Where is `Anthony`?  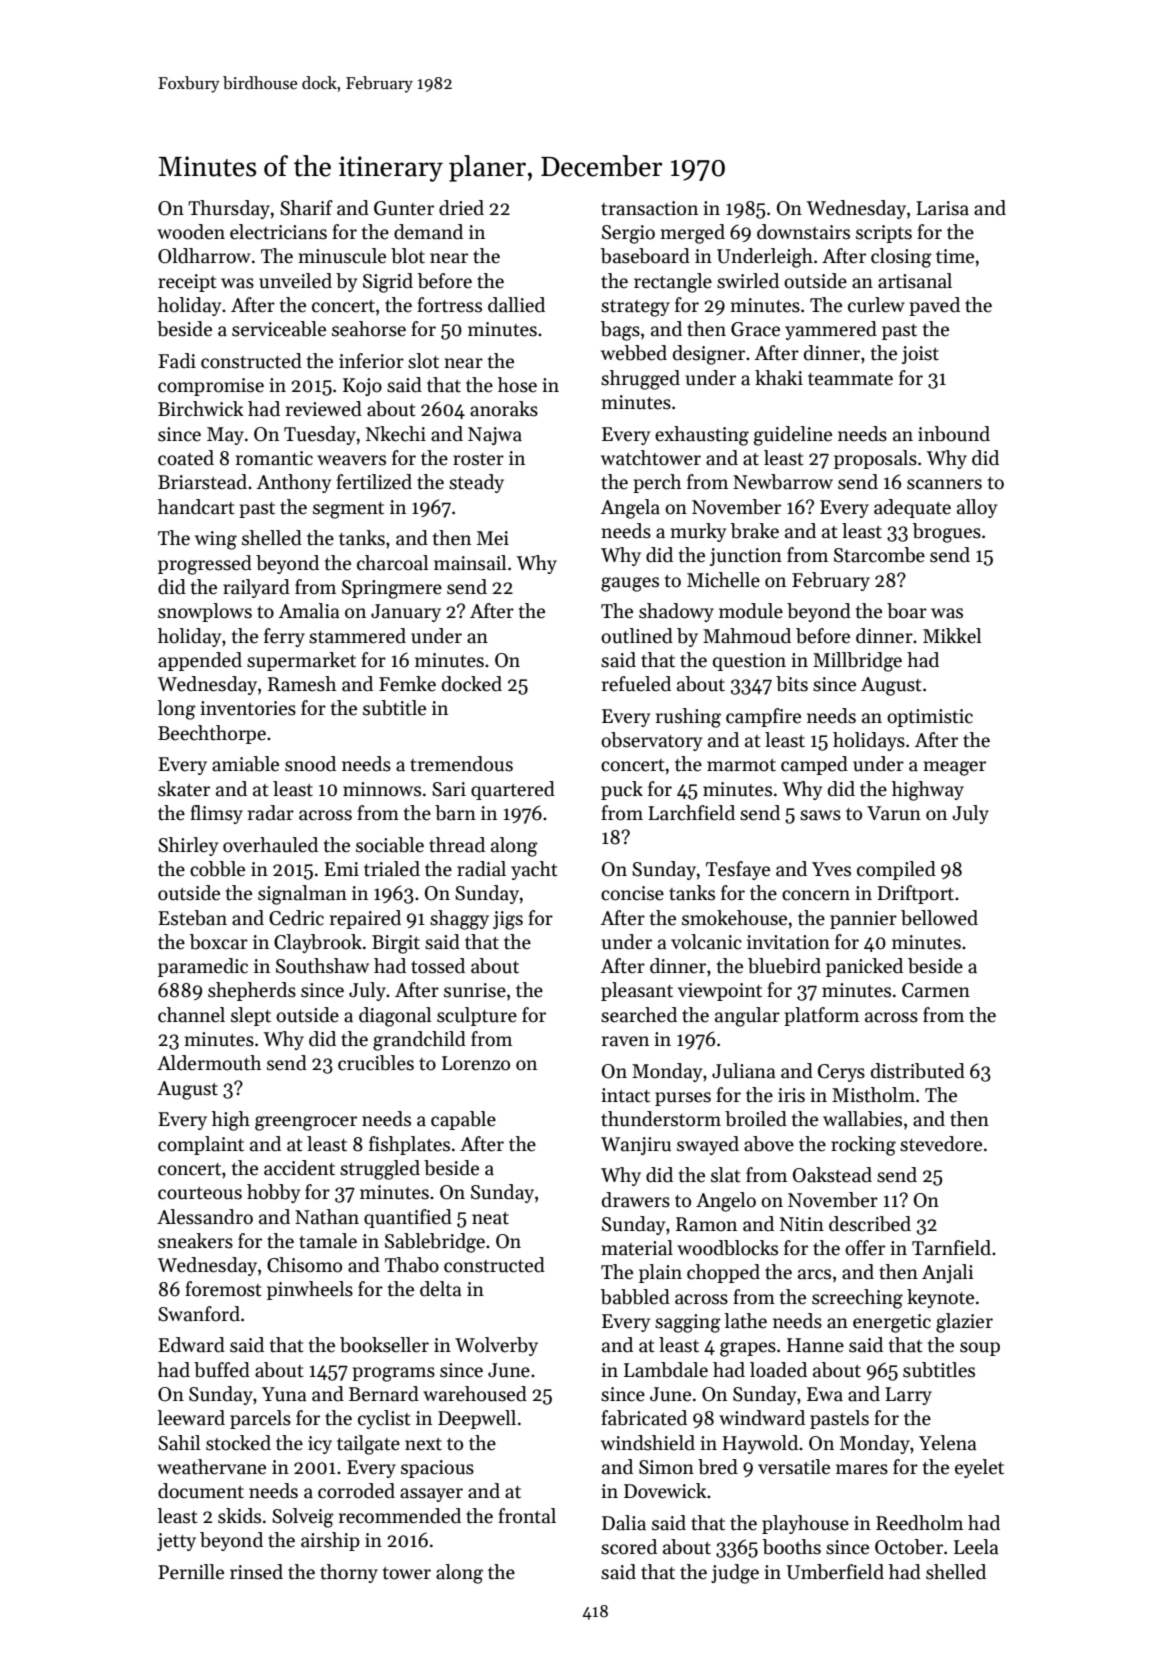 Anthony is located at coordinates (294, 483).
